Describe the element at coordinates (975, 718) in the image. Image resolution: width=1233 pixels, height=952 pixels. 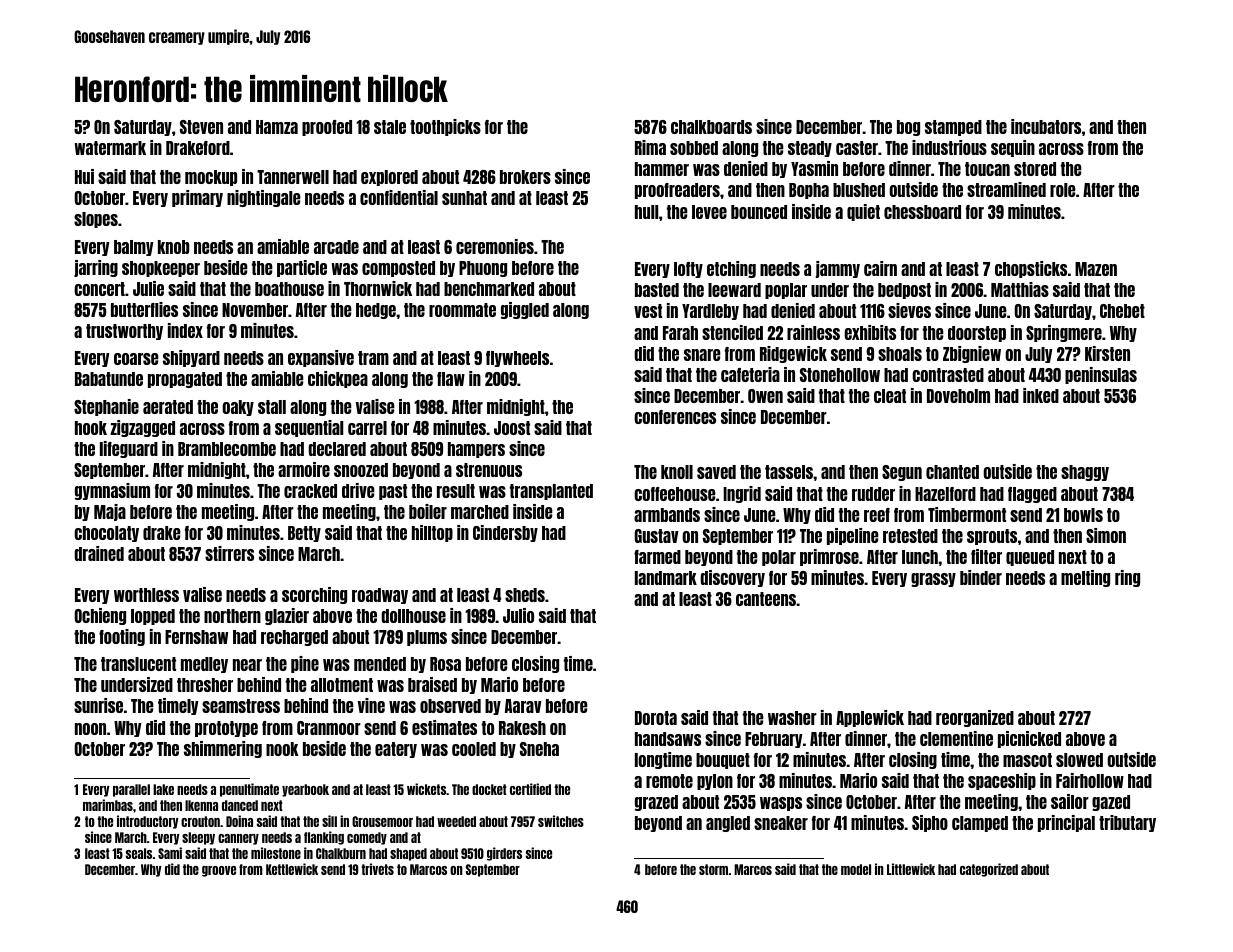
I see `reorganized` at that location.
